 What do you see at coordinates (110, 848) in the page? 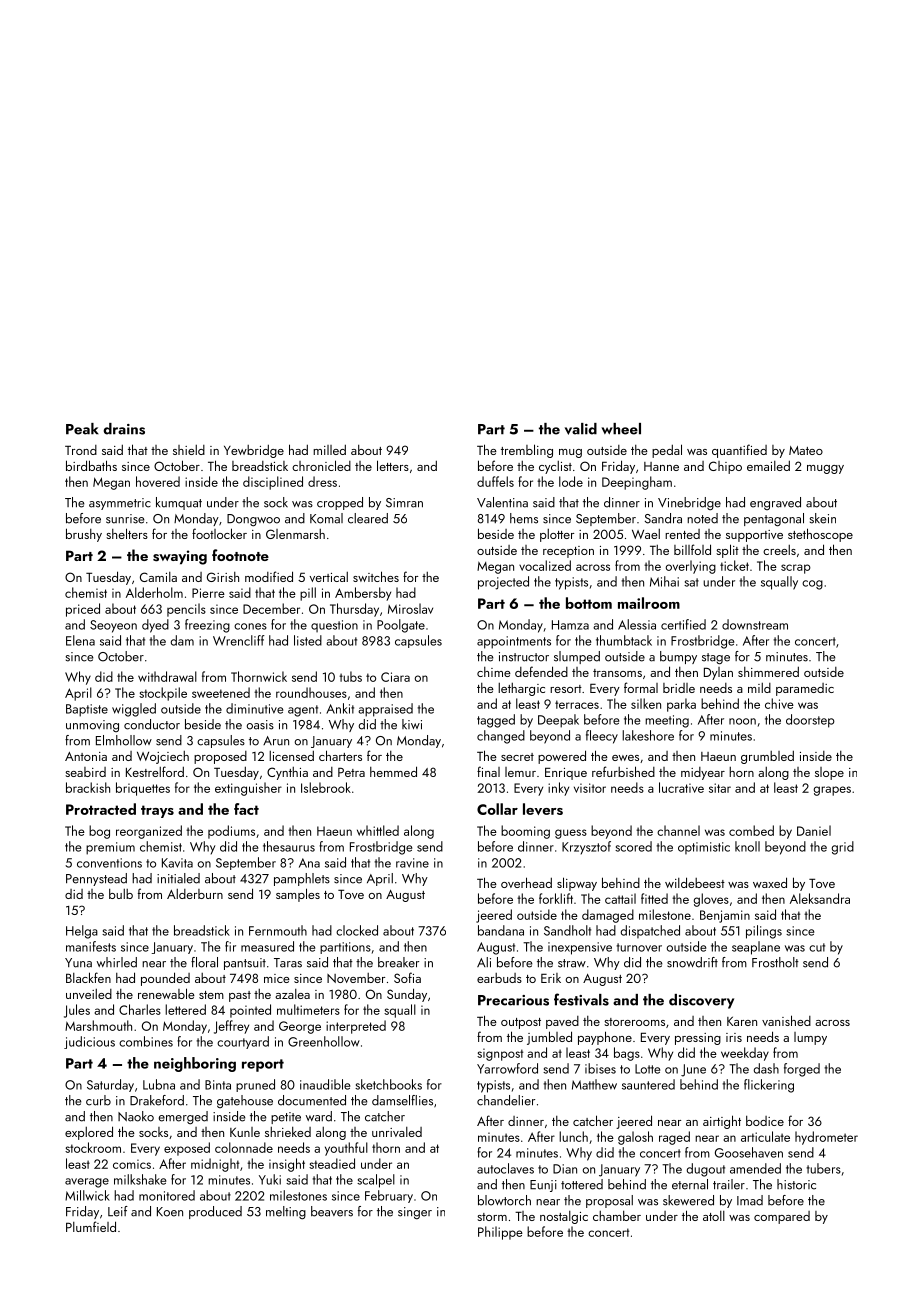
I see `premium` at bounding box center [110, 848].
